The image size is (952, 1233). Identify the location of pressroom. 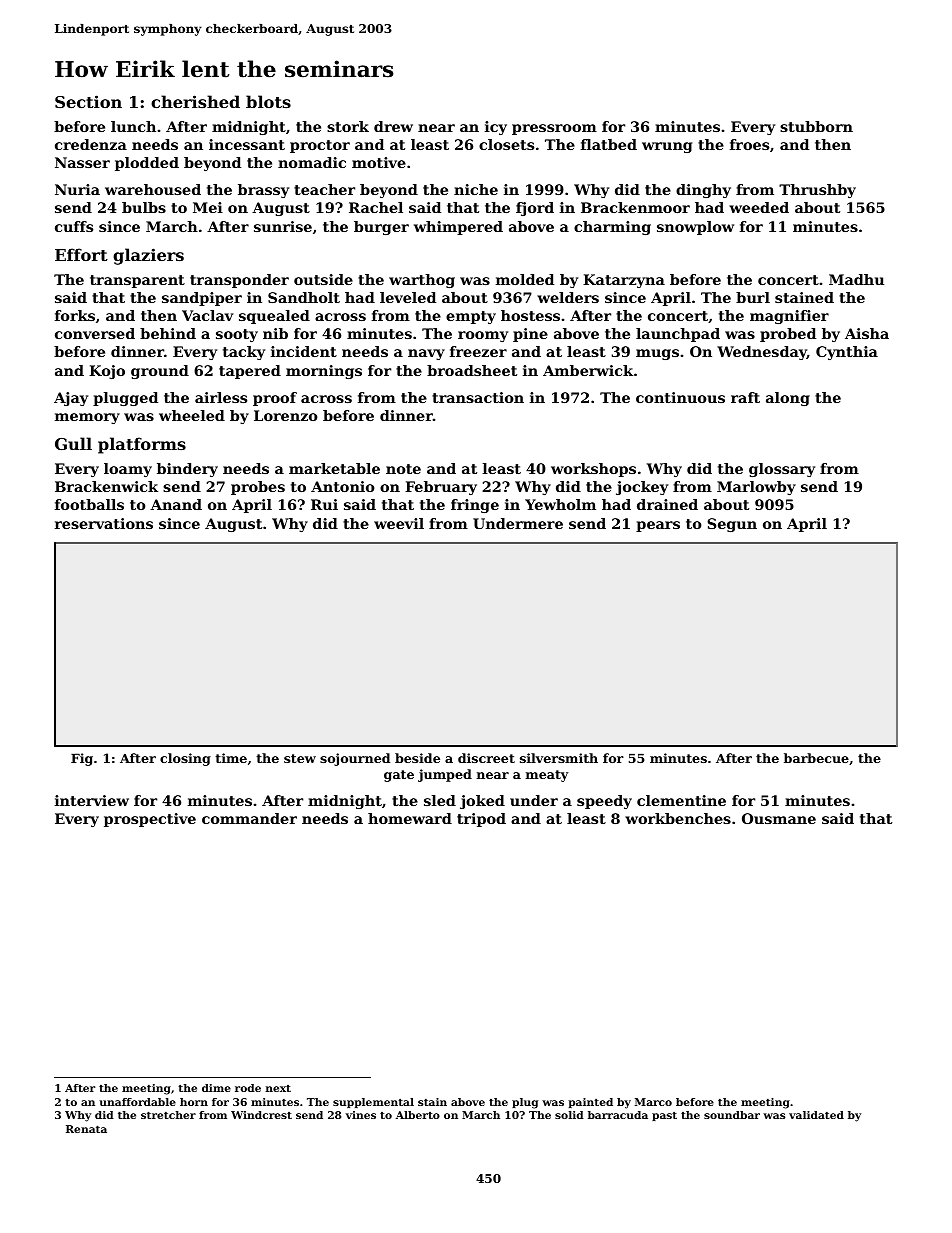
(554, 129).
